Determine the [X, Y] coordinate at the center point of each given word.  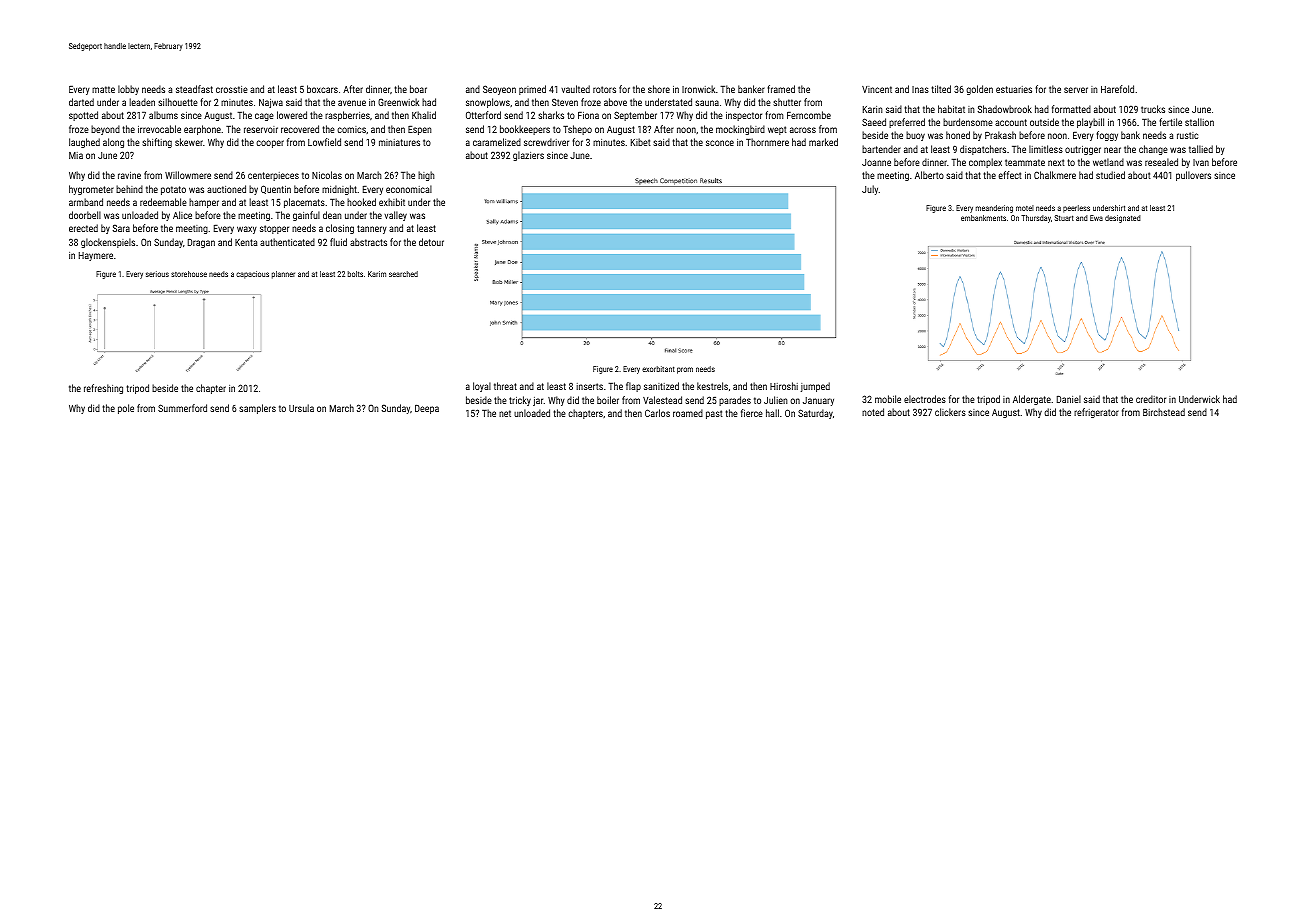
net [505, 413]
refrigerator [1096, 413]
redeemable [163, 202]
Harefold [1117, 89]
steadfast [194, 89]
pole [126, 409]
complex [985, 163]
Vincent [877, 89]
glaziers [528, 156]
